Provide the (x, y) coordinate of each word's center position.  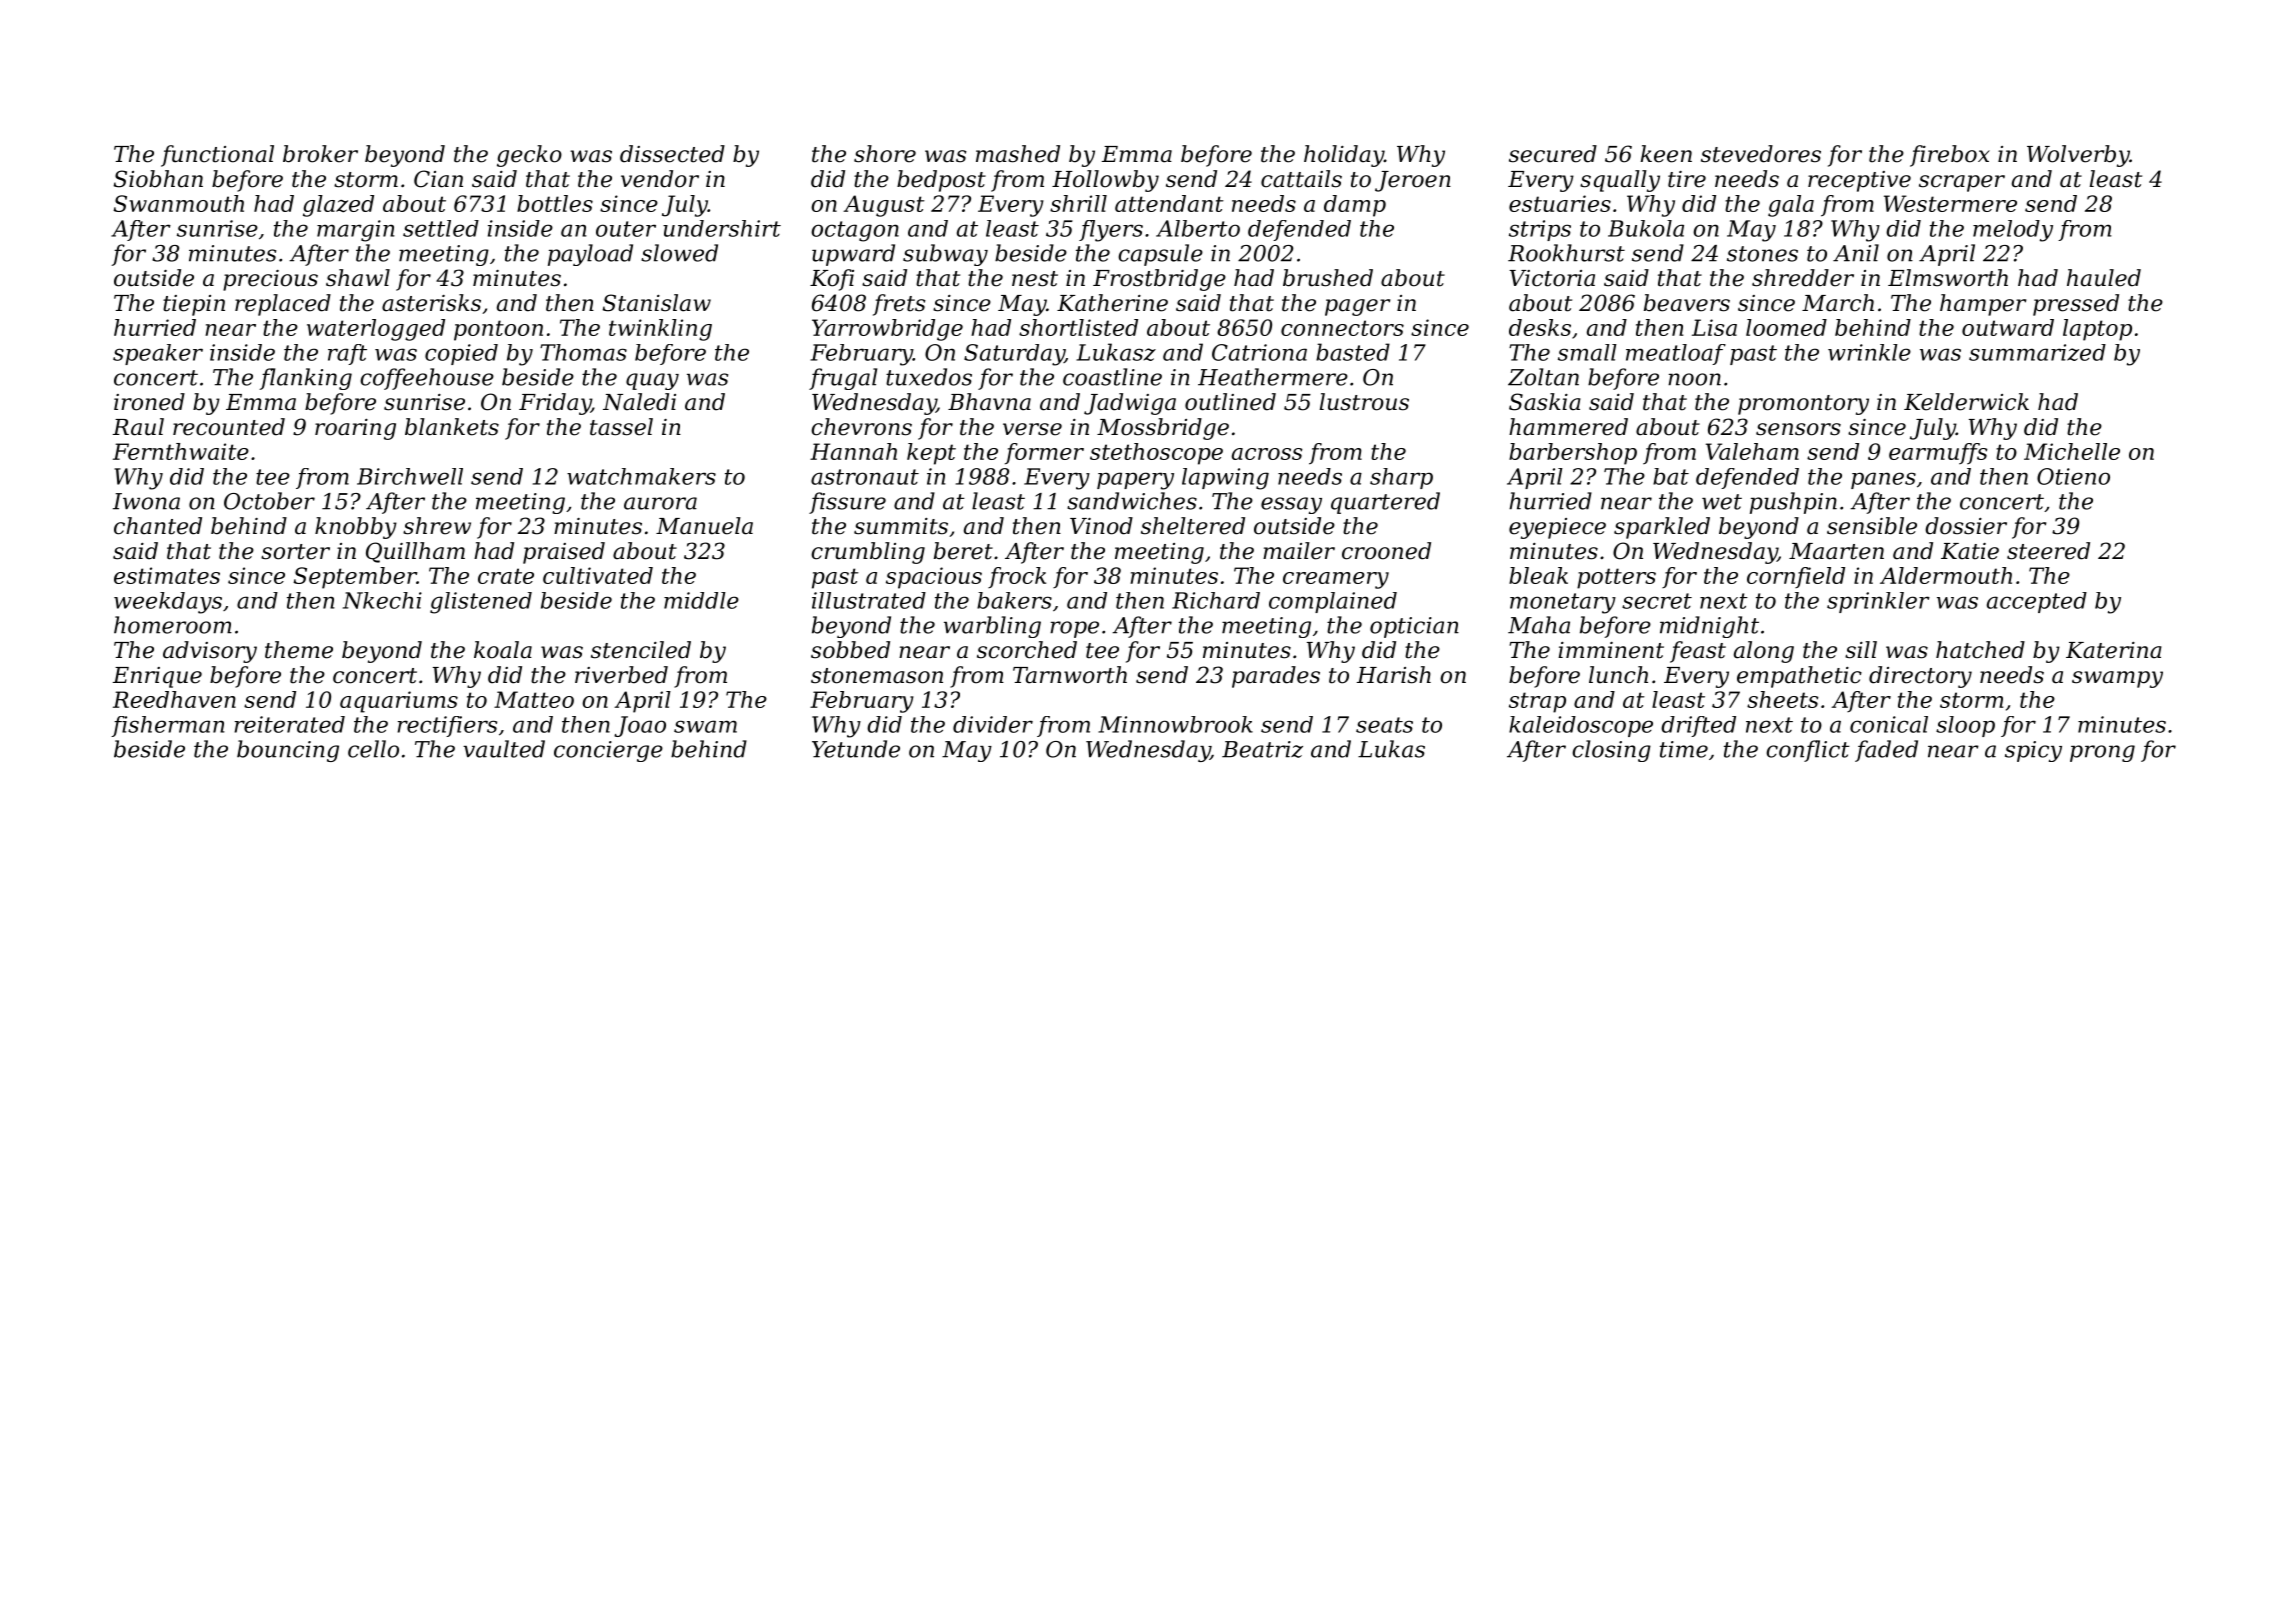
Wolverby (2078, 156)
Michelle (2072, 451)
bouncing (288, 751)
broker (320, 154)
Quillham (415, 552)
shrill (1078, 203)
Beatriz (1262, 749)
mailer (1299, 551)
